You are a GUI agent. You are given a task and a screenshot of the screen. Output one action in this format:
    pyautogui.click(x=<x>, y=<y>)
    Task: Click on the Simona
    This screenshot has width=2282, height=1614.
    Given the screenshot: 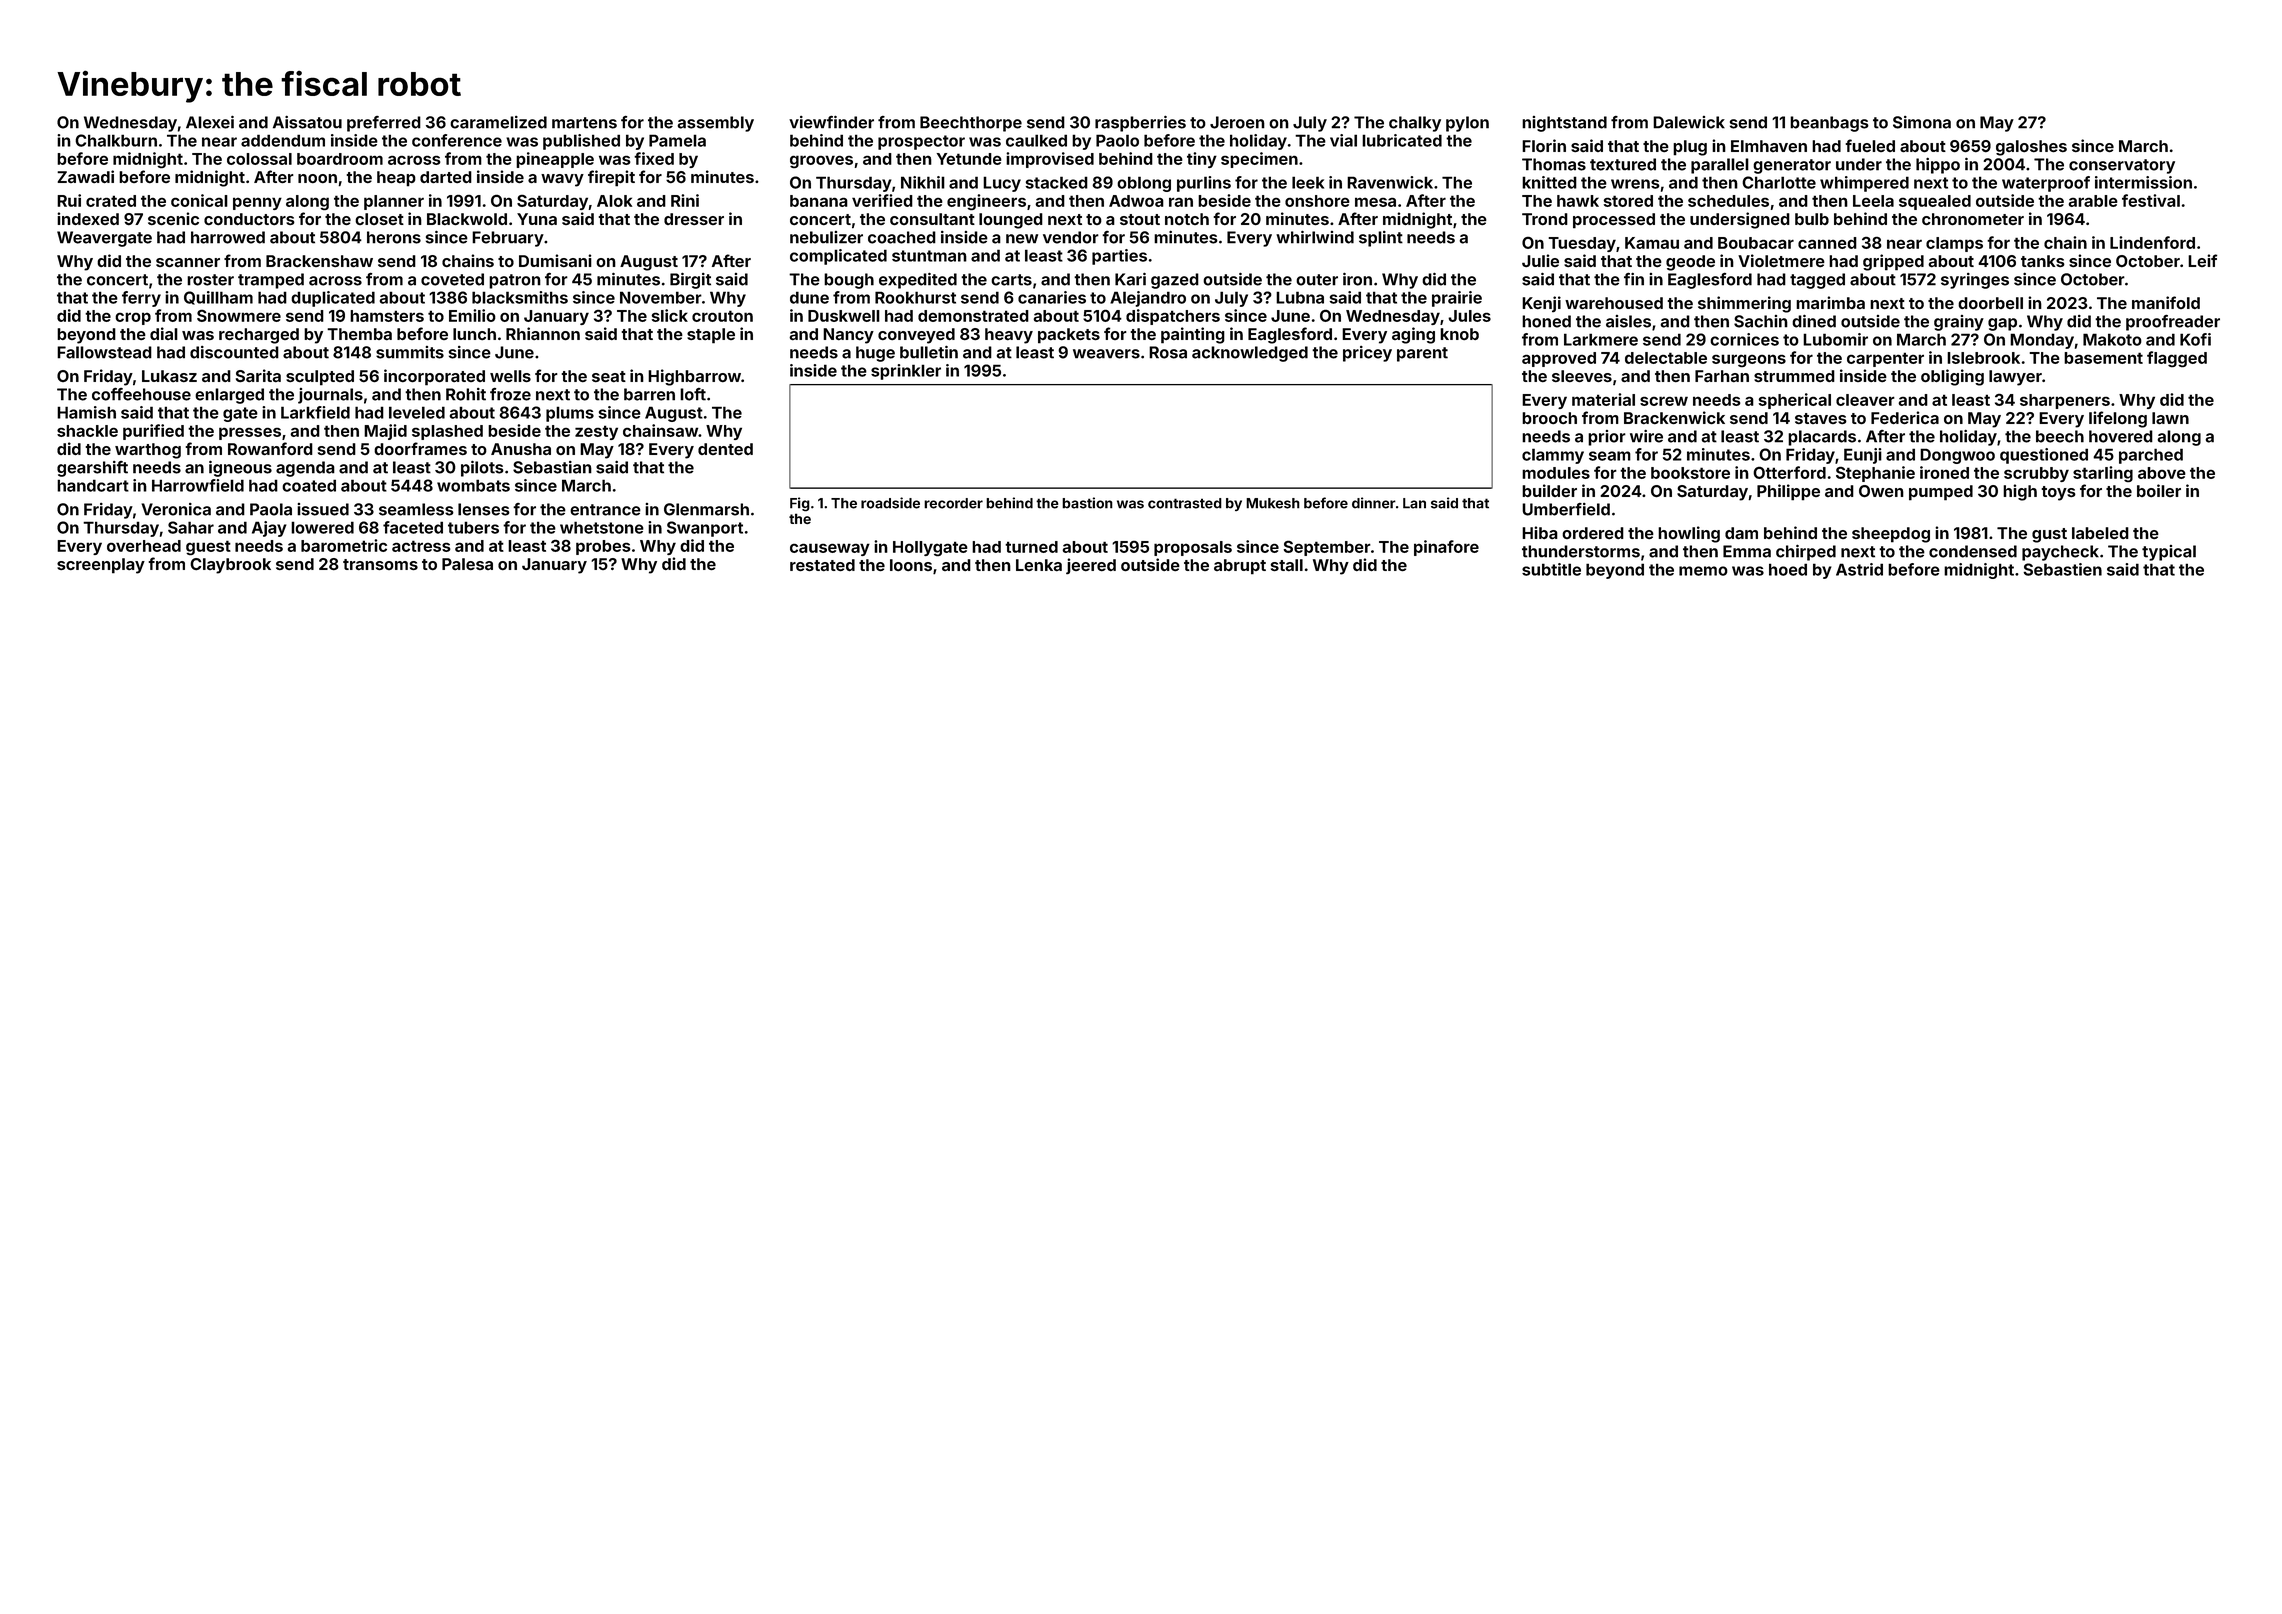 What is the action you would take?
    pyautogui.click(x=1922, y=122)
